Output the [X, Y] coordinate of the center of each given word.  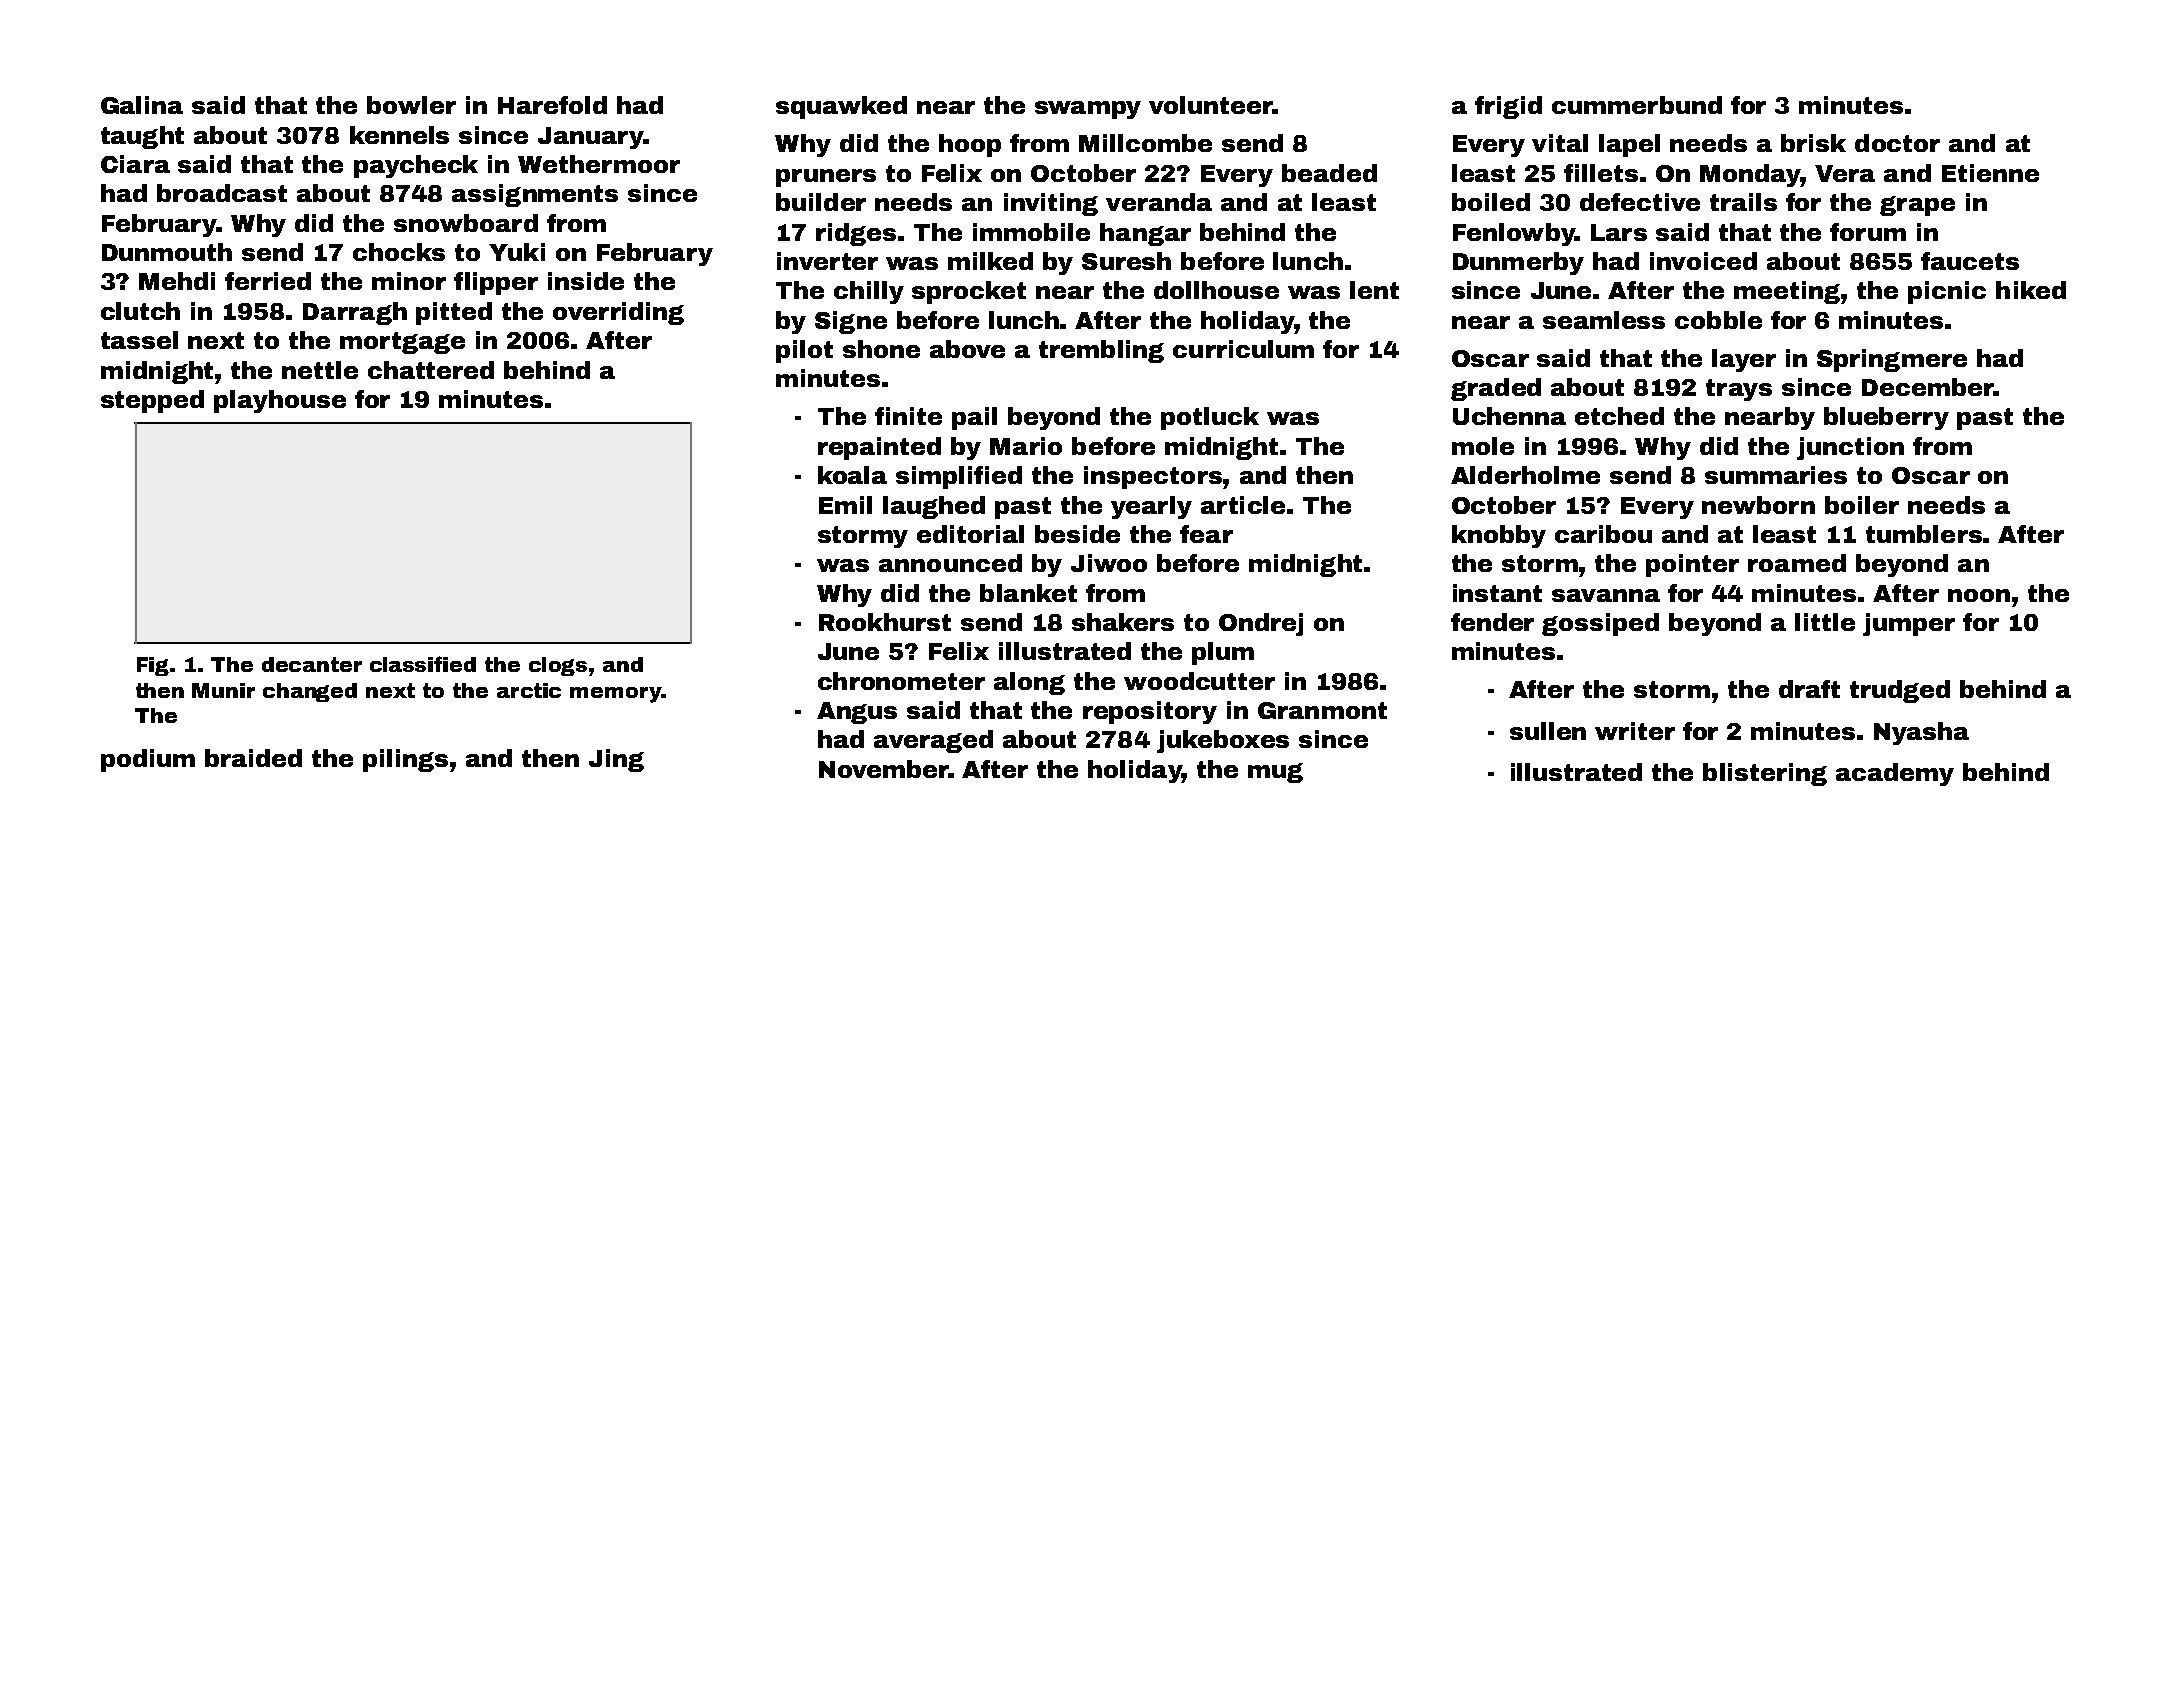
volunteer [1211, 105]
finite [908, 416]
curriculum [1243, 349]
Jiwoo [1109, 563]
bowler [411, 105]
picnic [1947, 292]
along [1029, 683]
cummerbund [1637, 105]
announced [950, 563]
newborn [1758, 505]
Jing [616, 760]
